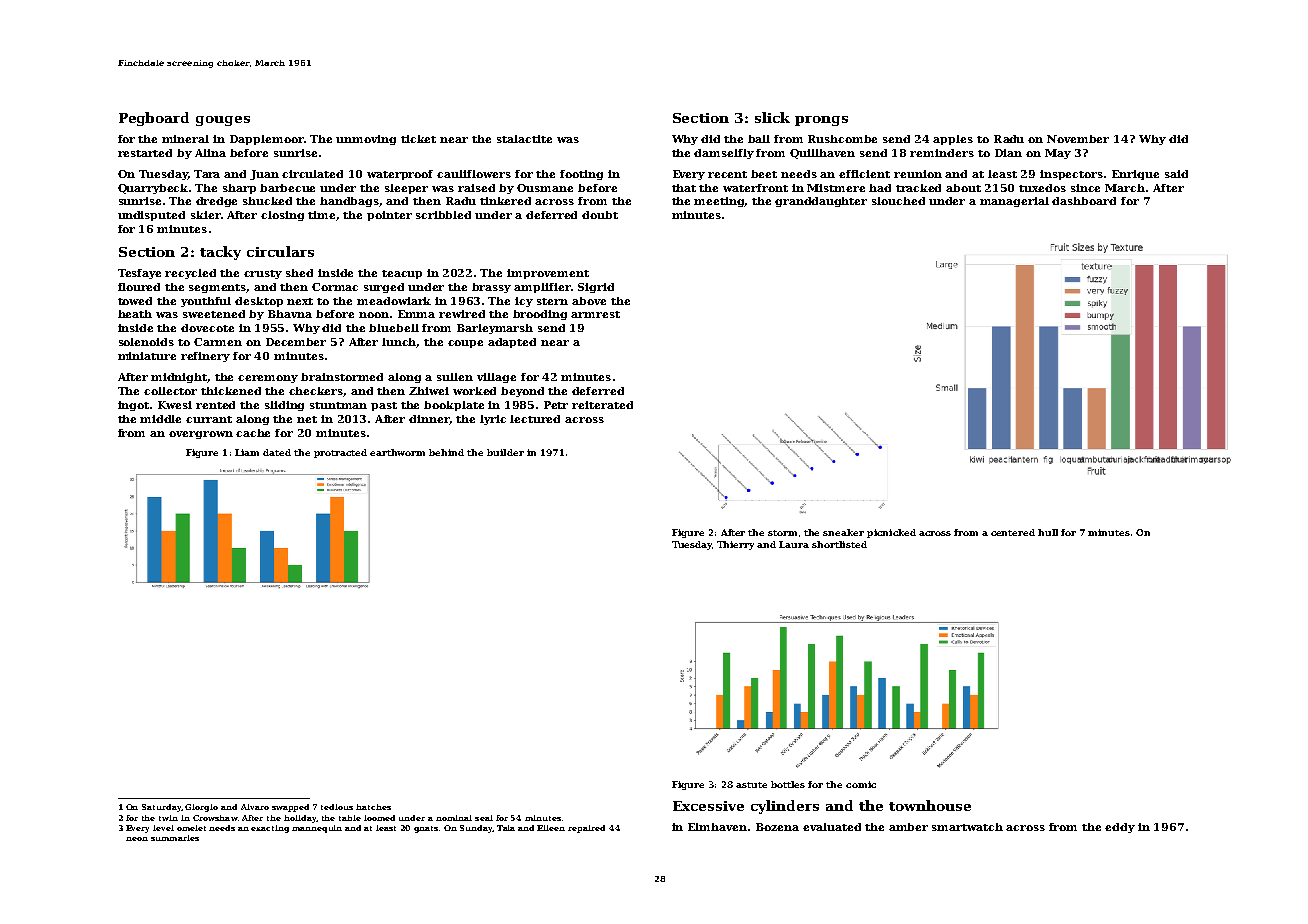 The height and width of the image is (924, 1308). Describe the element at coordinates (777, 827) in the image. I see `Bozena` at that location.
